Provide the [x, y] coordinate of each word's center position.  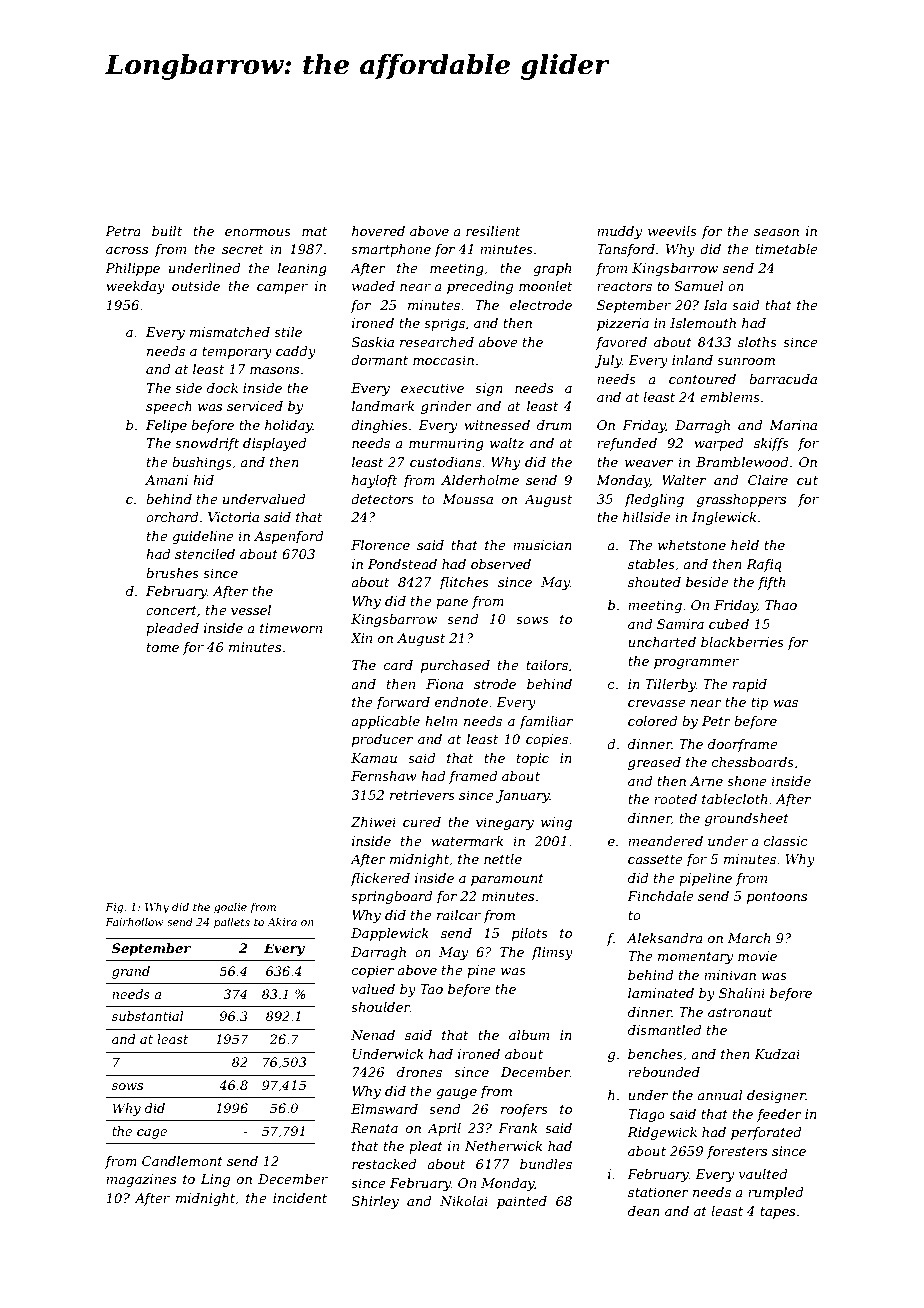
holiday [289, 426]
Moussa [467, 499]
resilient [493, 231]
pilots [530, 934]
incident [300, 1198]
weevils [672, 231]
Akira [282, 921]
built [167, 231]
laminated [661, 993]
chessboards [753, 762]
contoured [702, 379]
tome [163, 647]
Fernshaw [384, 776]
